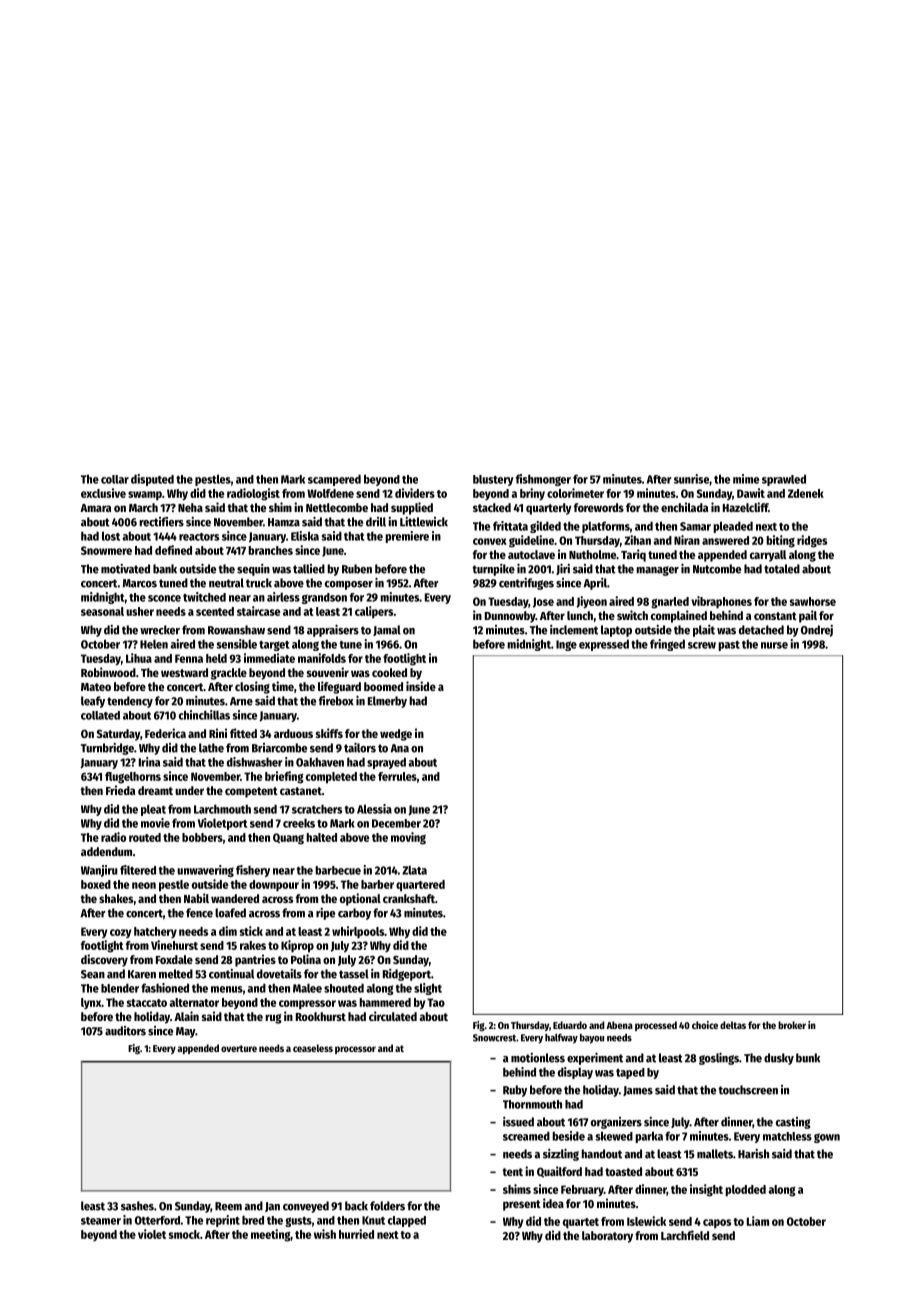  Describe the element at coordinates (705, 1025) in the page. I see `choice` at that location.
